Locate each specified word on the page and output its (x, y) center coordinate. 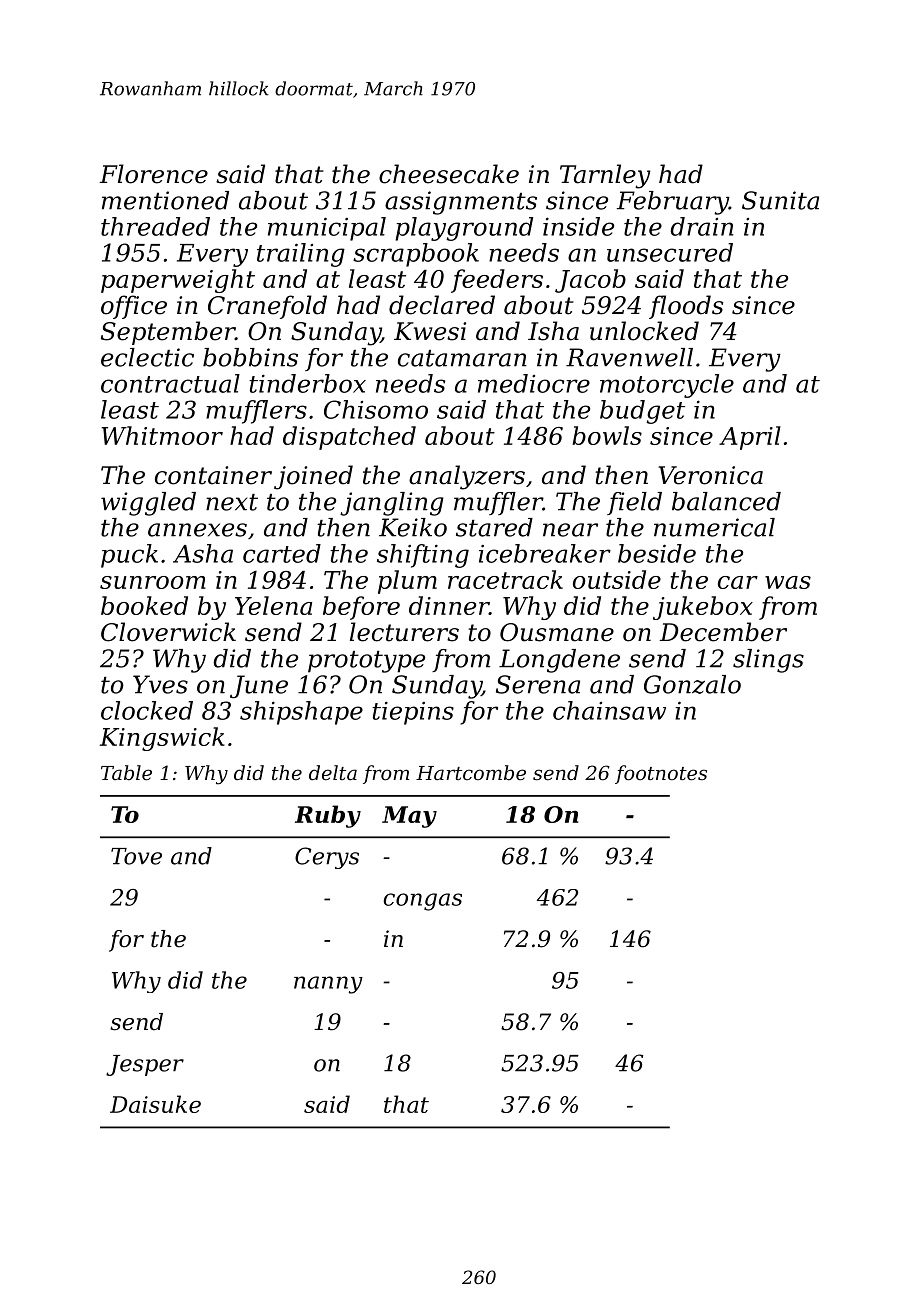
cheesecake (449, 174)
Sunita (780, 200)
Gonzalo (692, 684)
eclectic (147, 357)
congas (422, 902)
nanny (328, 985)
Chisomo (376, 409)
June (259, 687)
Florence (153, 174)
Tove (136, 856)
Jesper (145, 1065)
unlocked (644, 331)
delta (333, 773)
